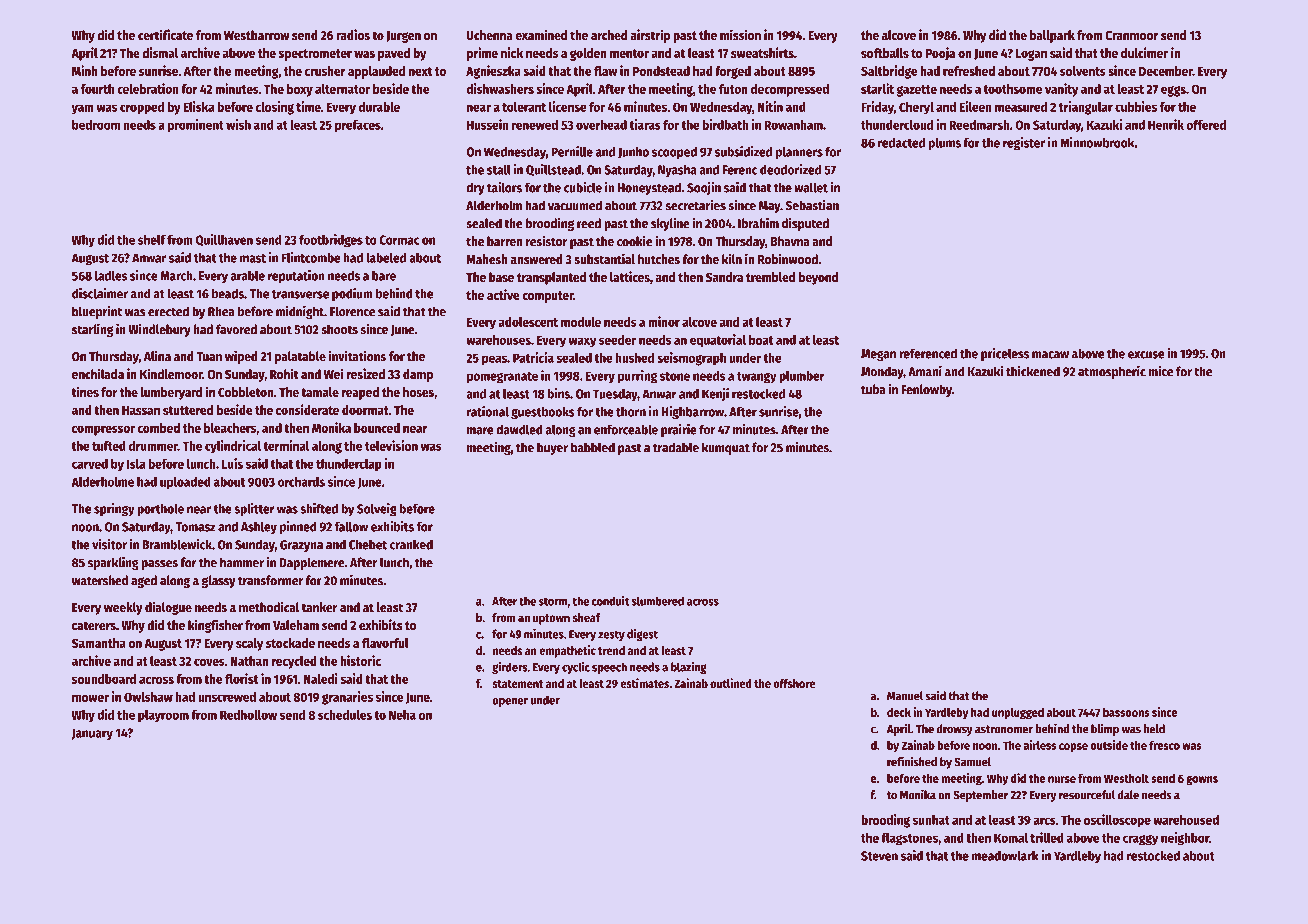 This document has width=1308, height=924. What do you see at coordinates (1112, 372) in the document?
I see `atmospheric` at bounding box center [1112, 372].
